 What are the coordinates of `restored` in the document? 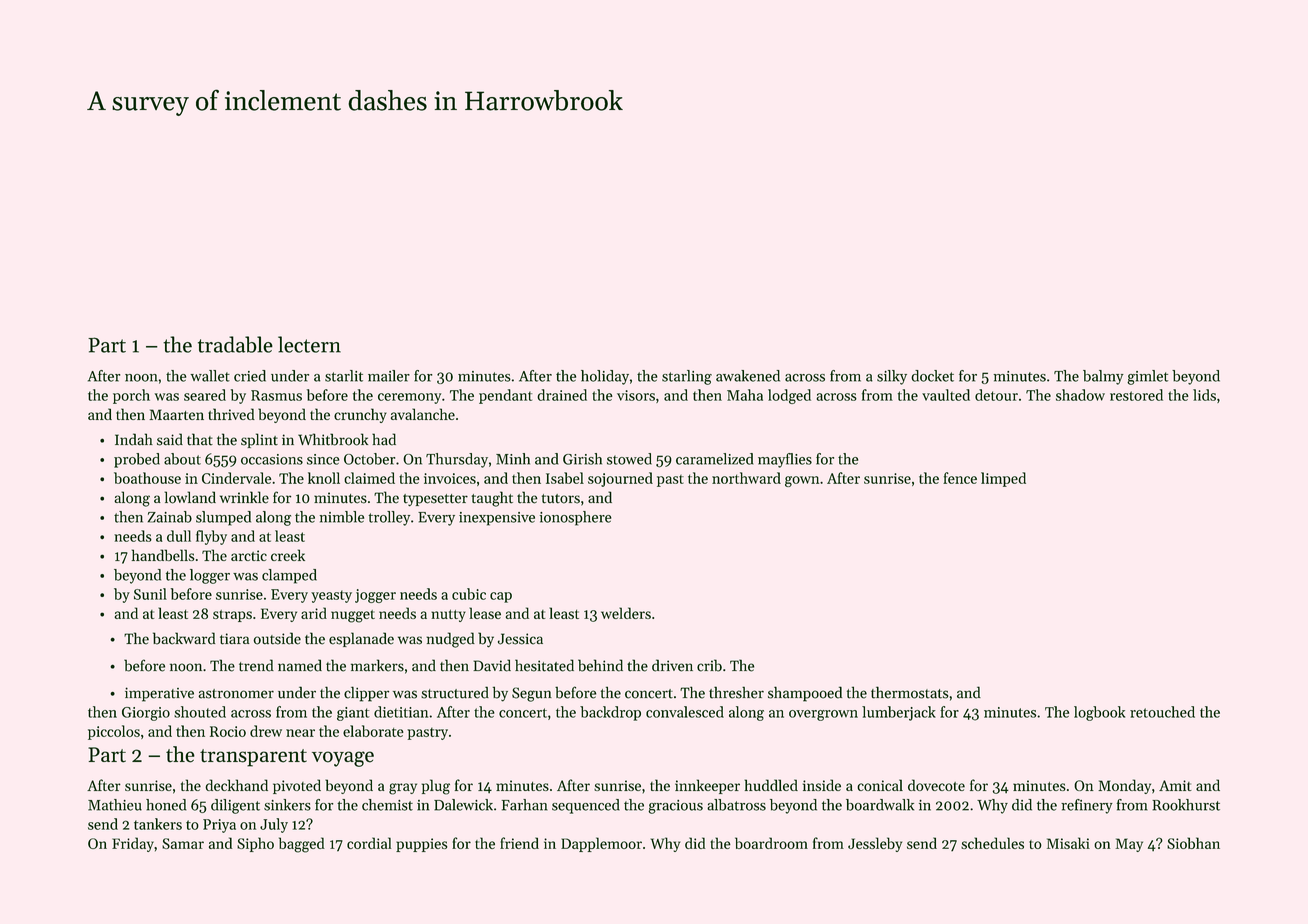 It's located at (1136, 395).
